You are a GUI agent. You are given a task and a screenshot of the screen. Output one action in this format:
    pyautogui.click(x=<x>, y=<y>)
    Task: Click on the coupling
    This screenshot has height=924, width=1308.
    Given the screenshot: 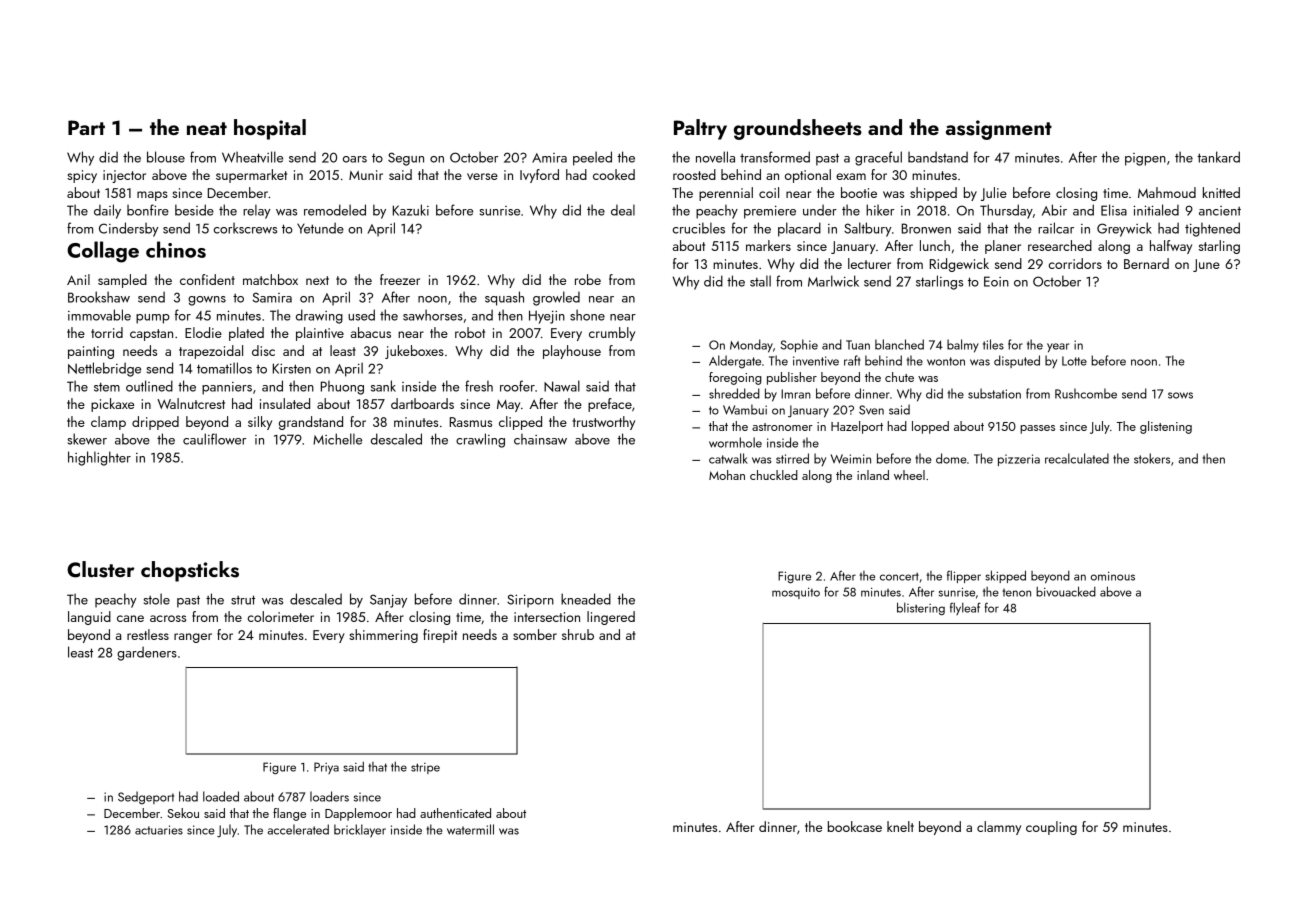 What is the action you would take?
    pyautogui.click(x=1051, y=828)
